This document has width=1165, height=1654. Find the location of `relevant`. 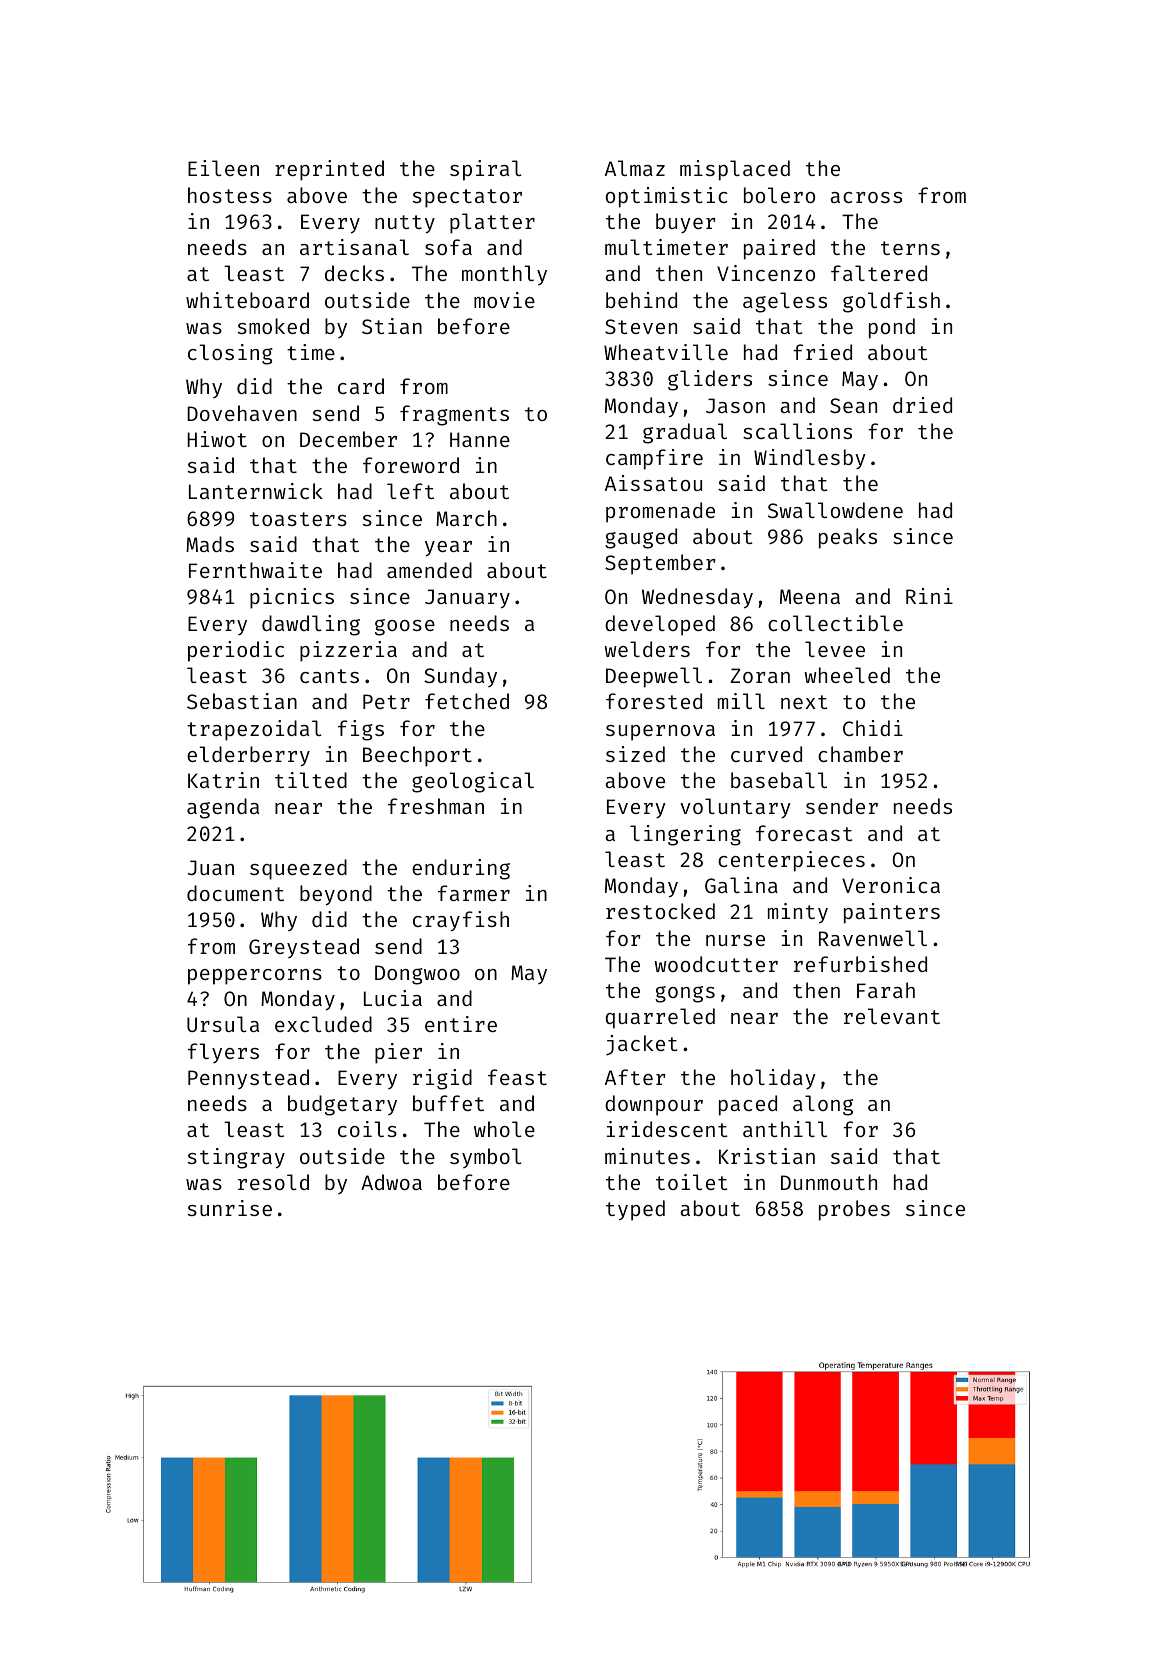

relevant is located at coordinates (892, 1016).
